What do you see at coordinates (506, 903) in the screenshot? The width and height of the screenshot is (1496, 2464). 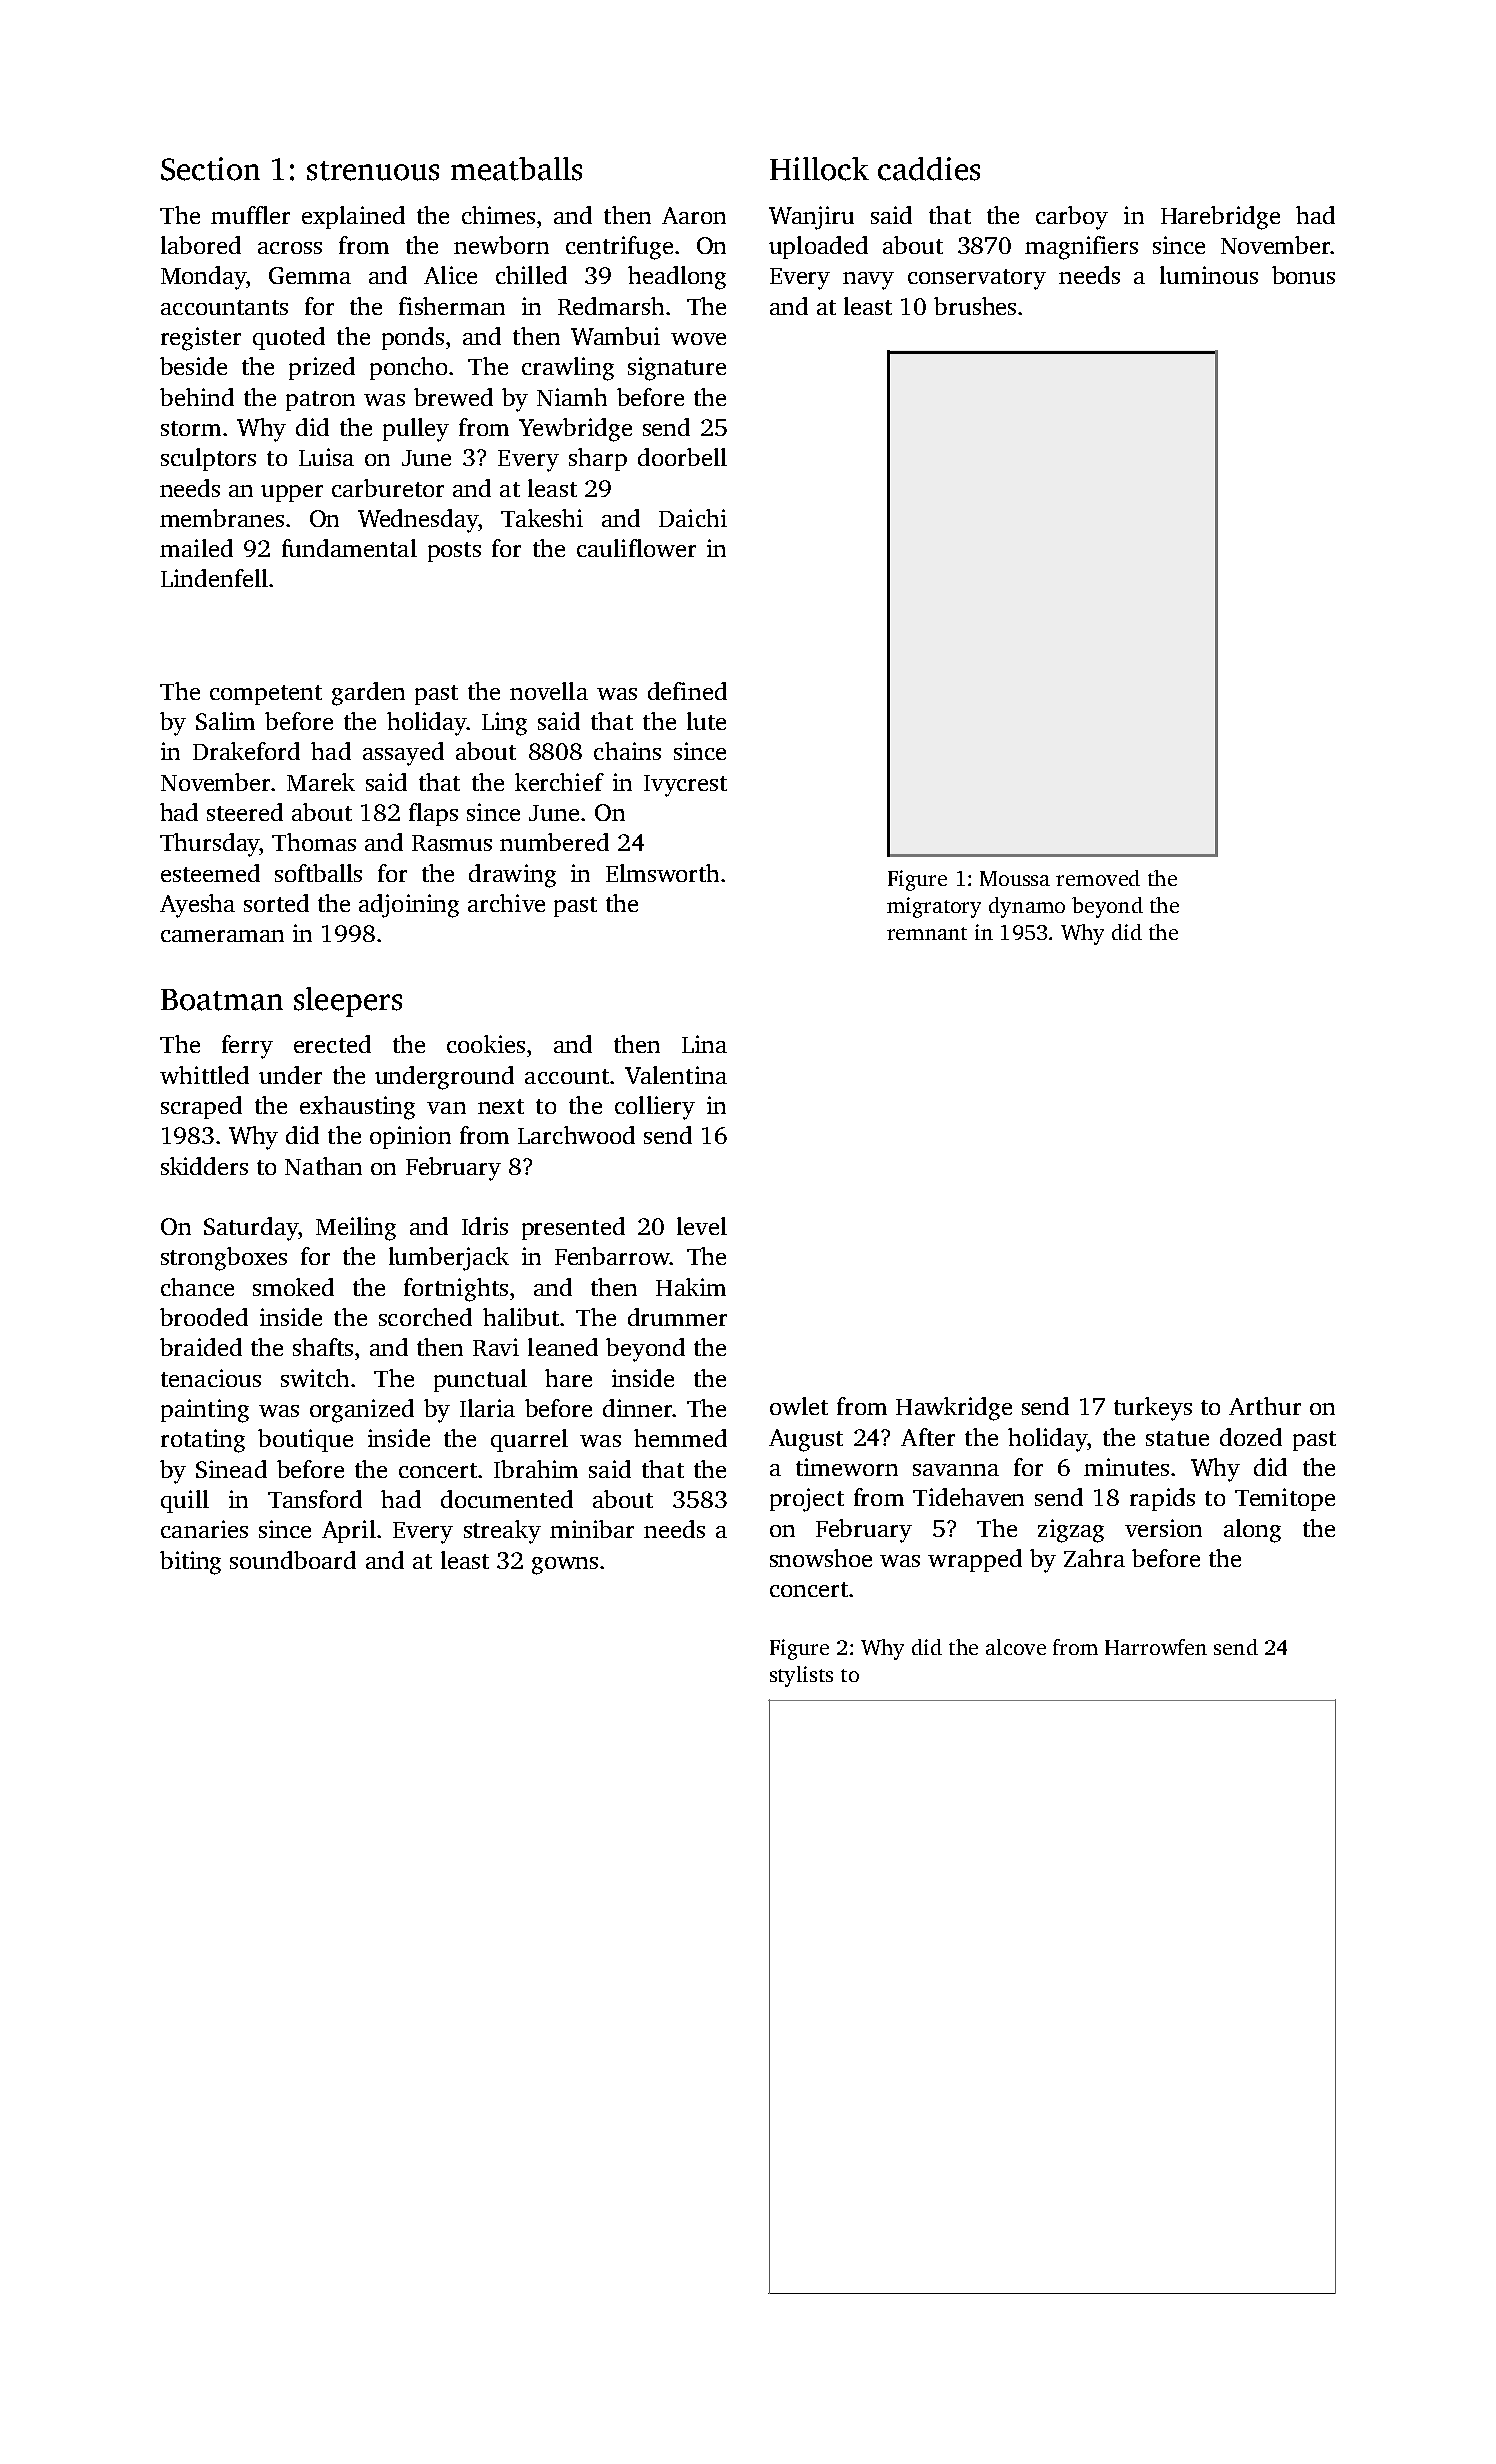 I see `archive` at bounding box center [506, 903].
